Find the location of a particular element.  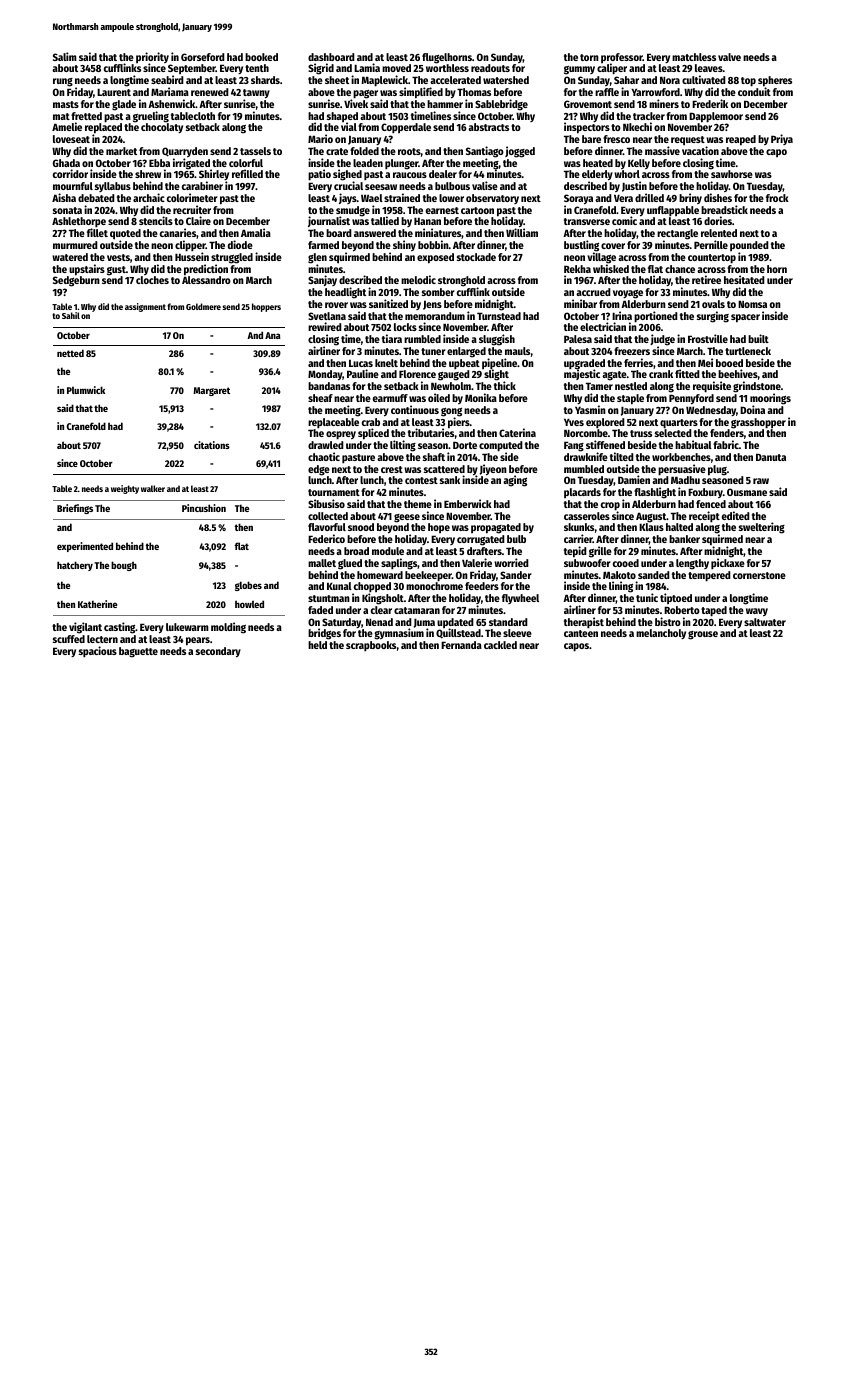

readouts is located at coordinates (490, 68).
